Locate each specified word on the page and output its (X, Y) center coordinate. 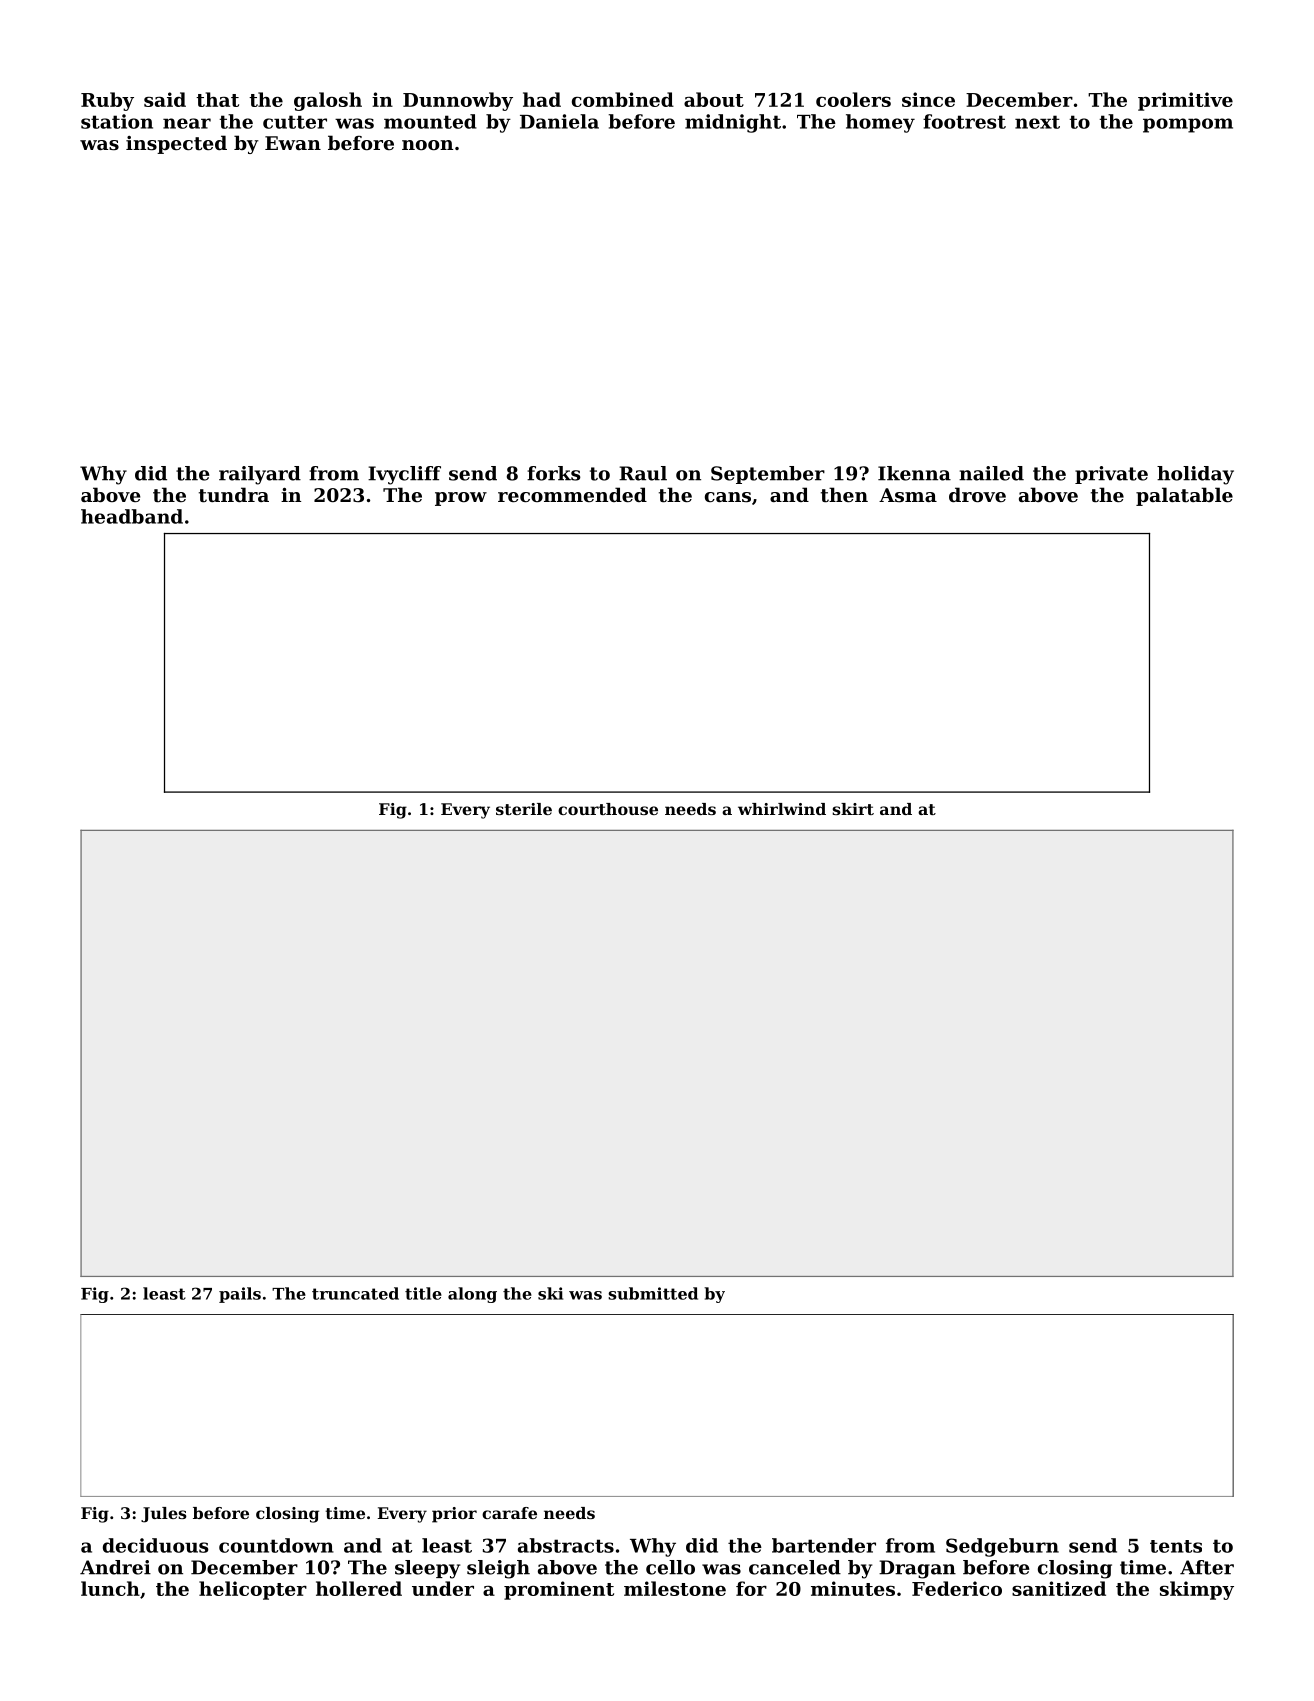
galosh (328, 101)
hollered (359, 1588)
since (928, 99)
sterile (524, 809)
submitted (653, 1293)
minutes (853, 1588)
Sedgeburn (1002, 1547)
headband (132, 516)
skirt (853, 809)
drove (977, 494)
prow (461, 499)
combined (623, 99)
